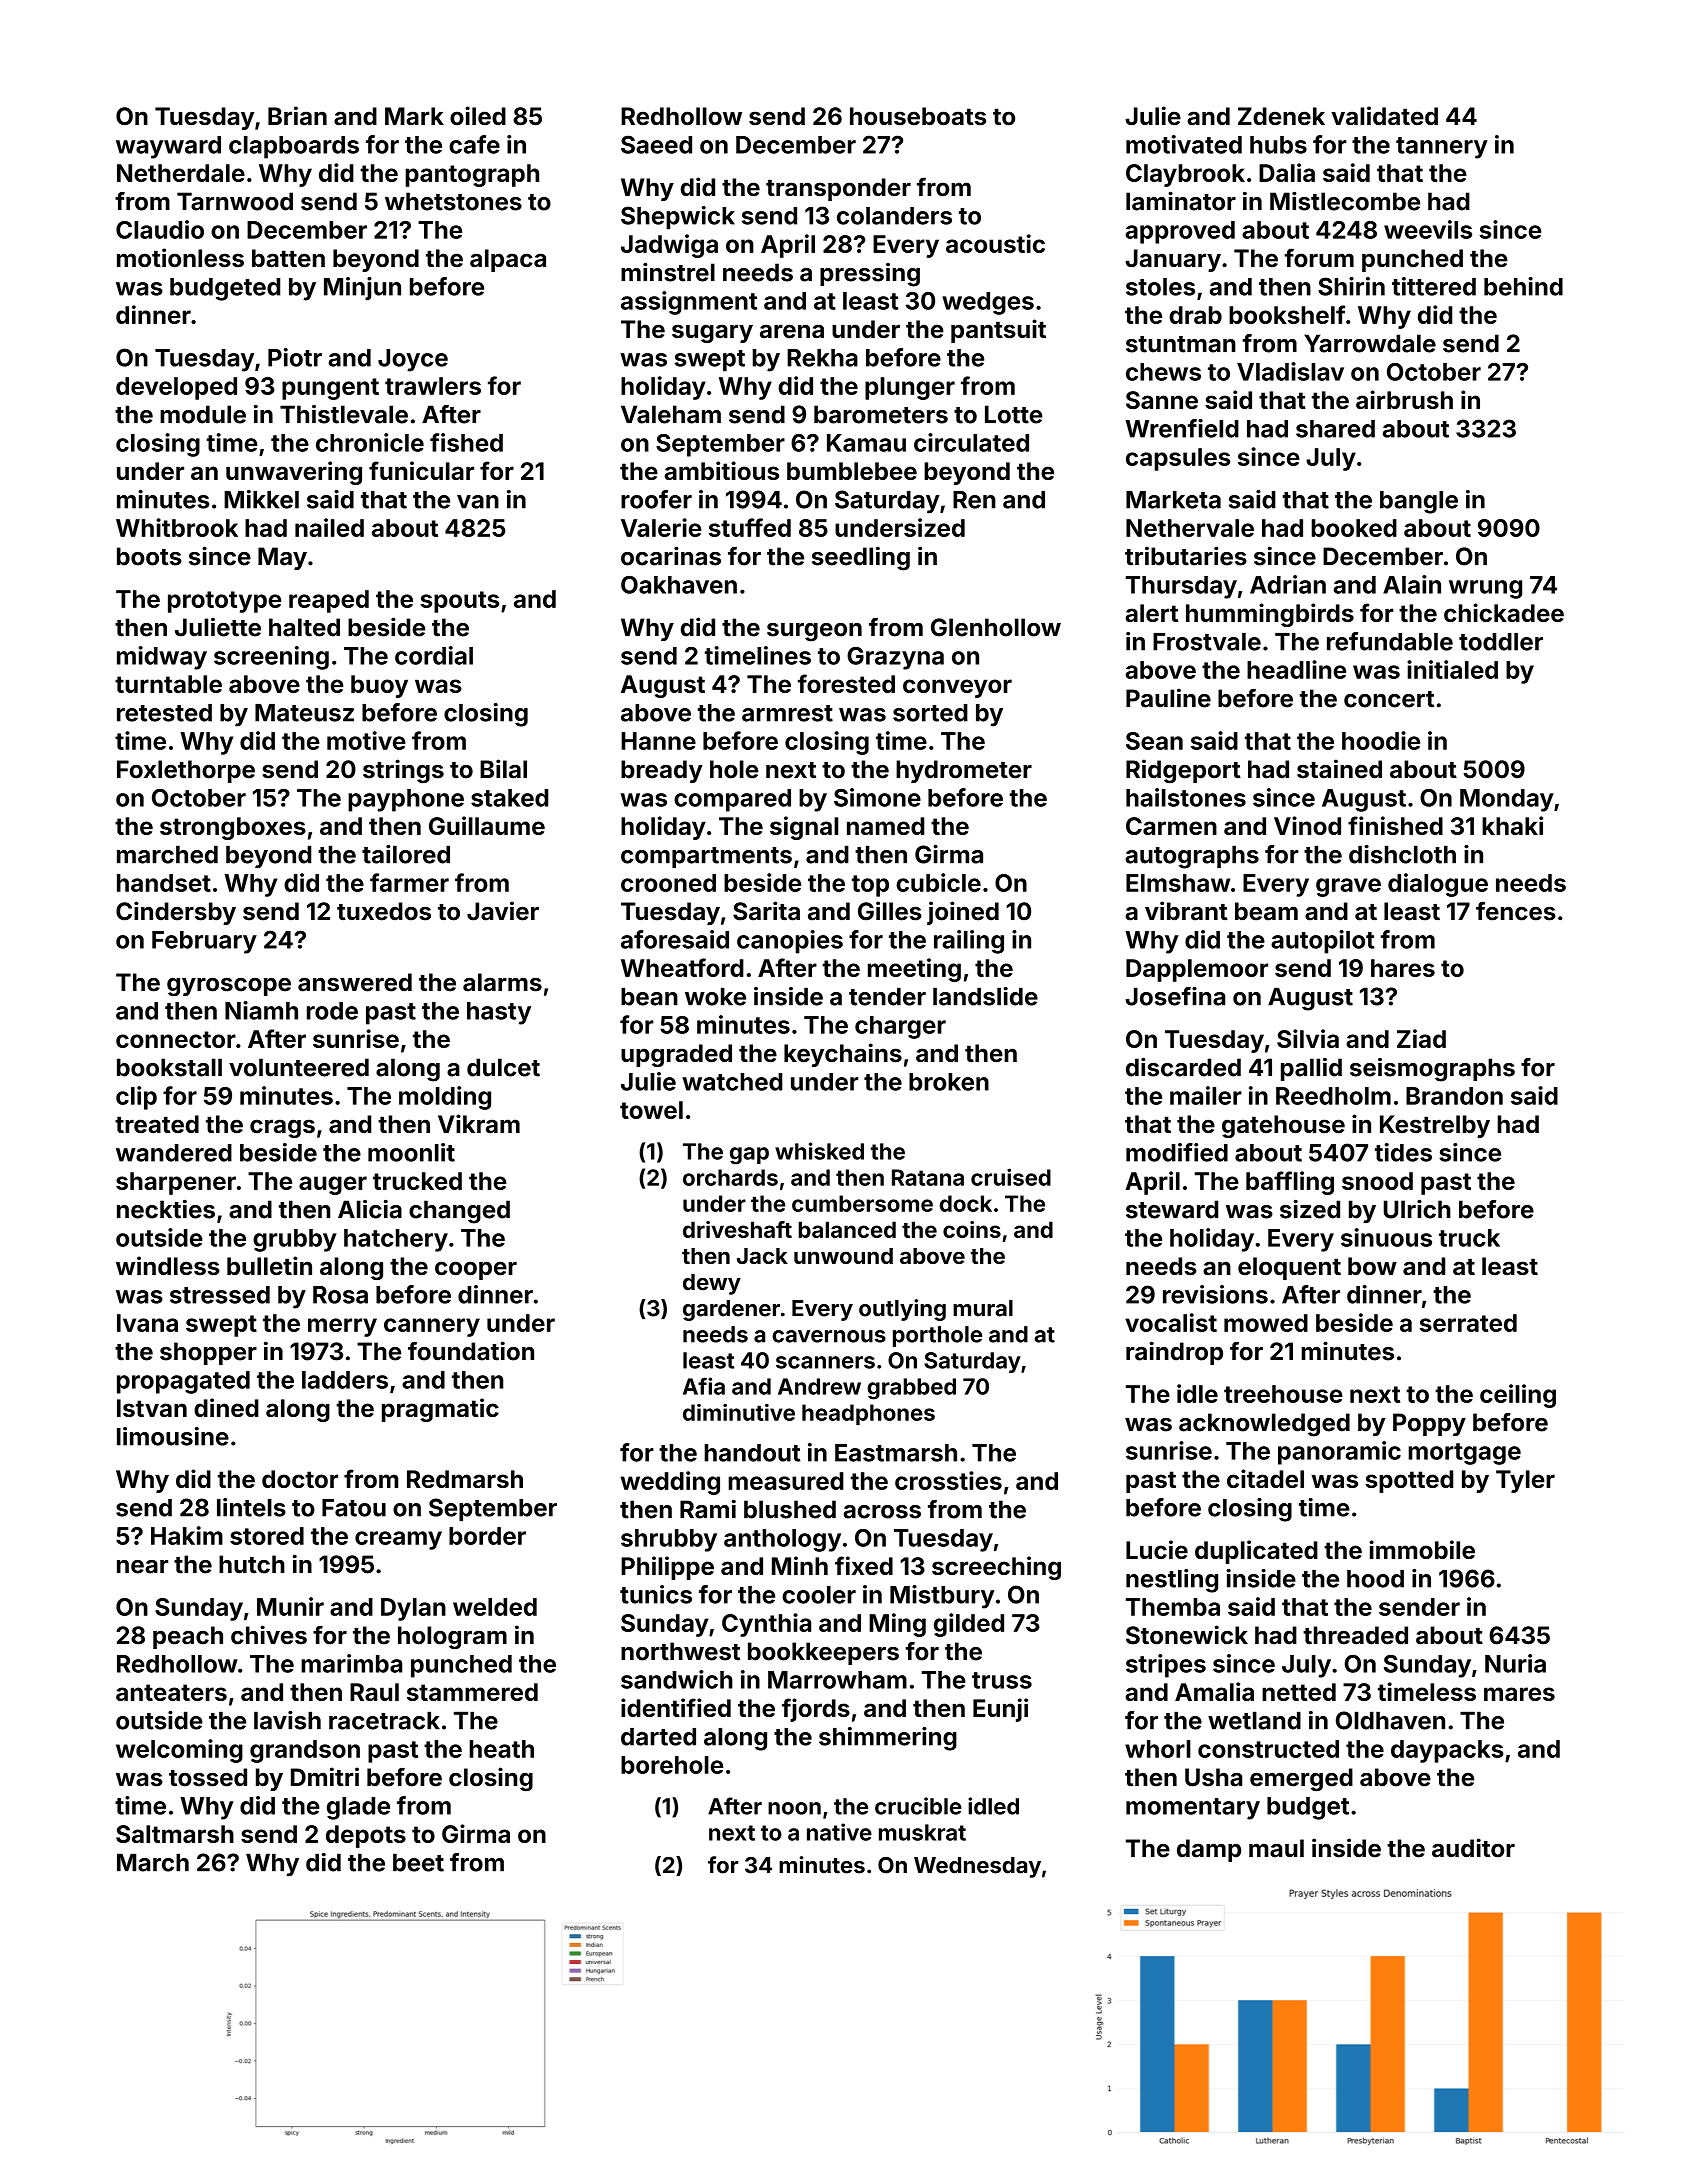 The image size is (1683, 2178). Describe the element at coordinates (471, 1351) in the screenshot. I see `foundation` at that location.
